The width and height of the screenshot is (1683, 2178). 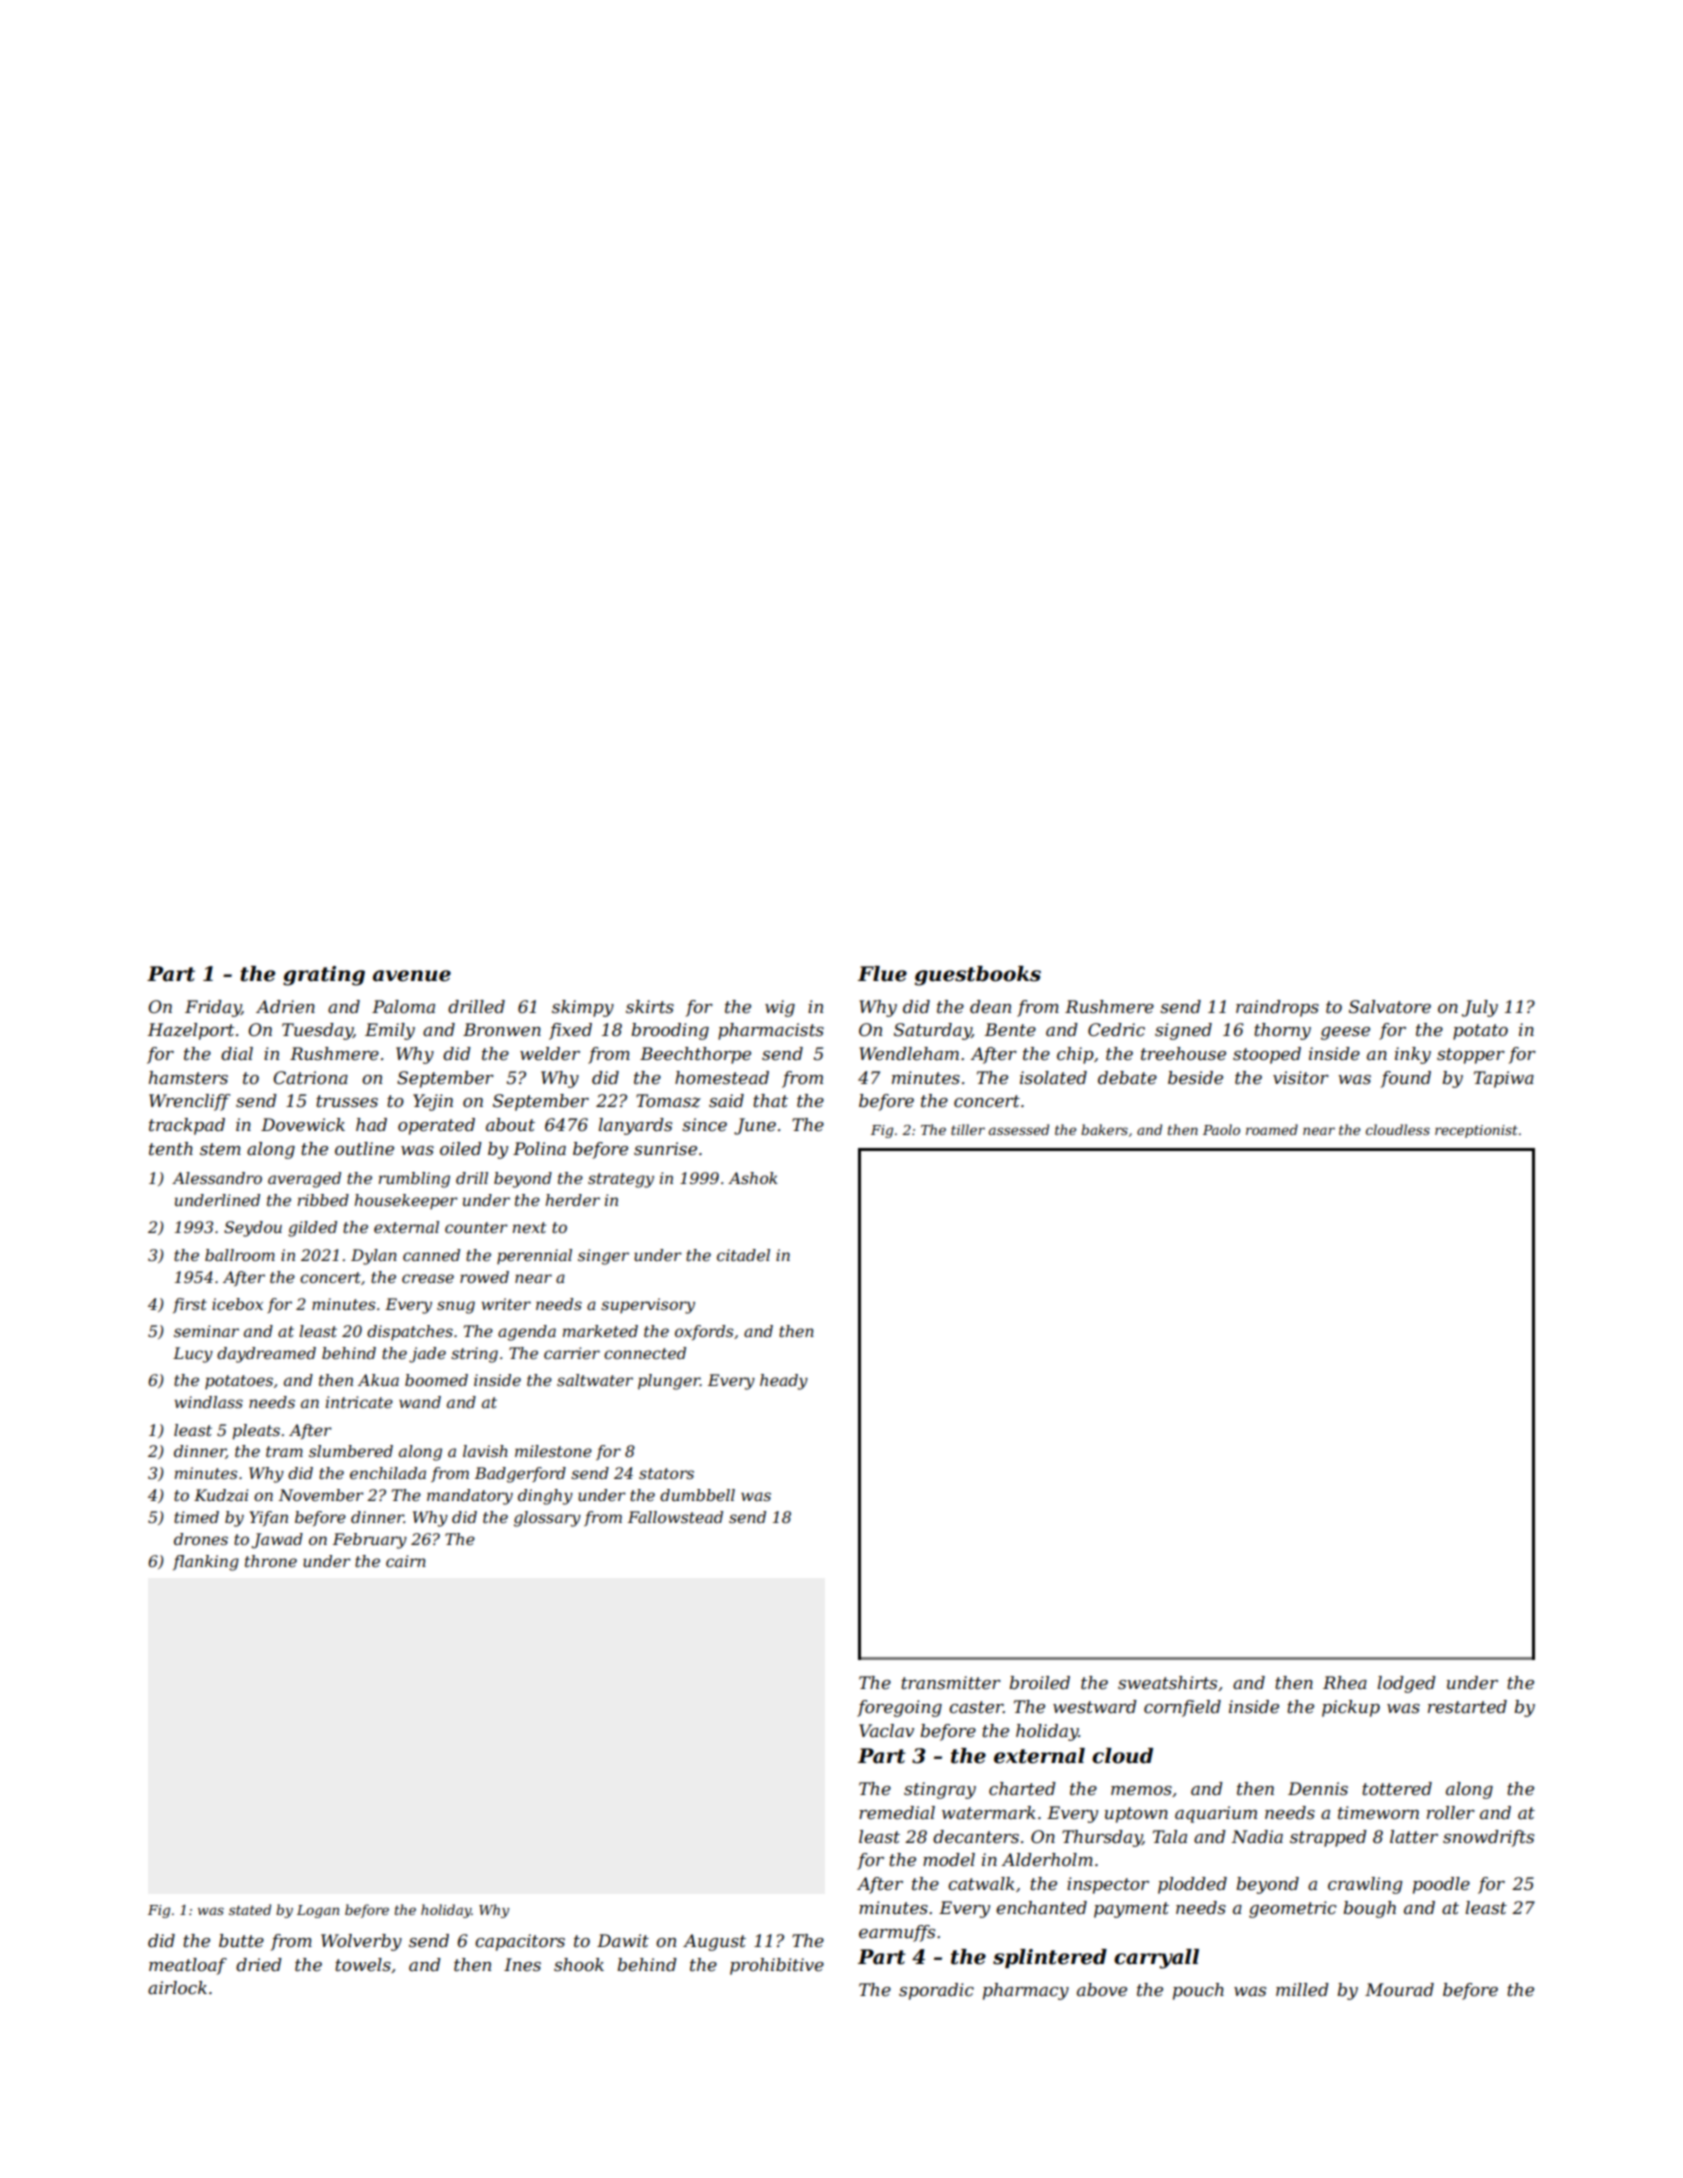 What do you see at coordinates (390, 1031) in the screenshot?
I see `Emily` at bounding box center [390, 1031].
